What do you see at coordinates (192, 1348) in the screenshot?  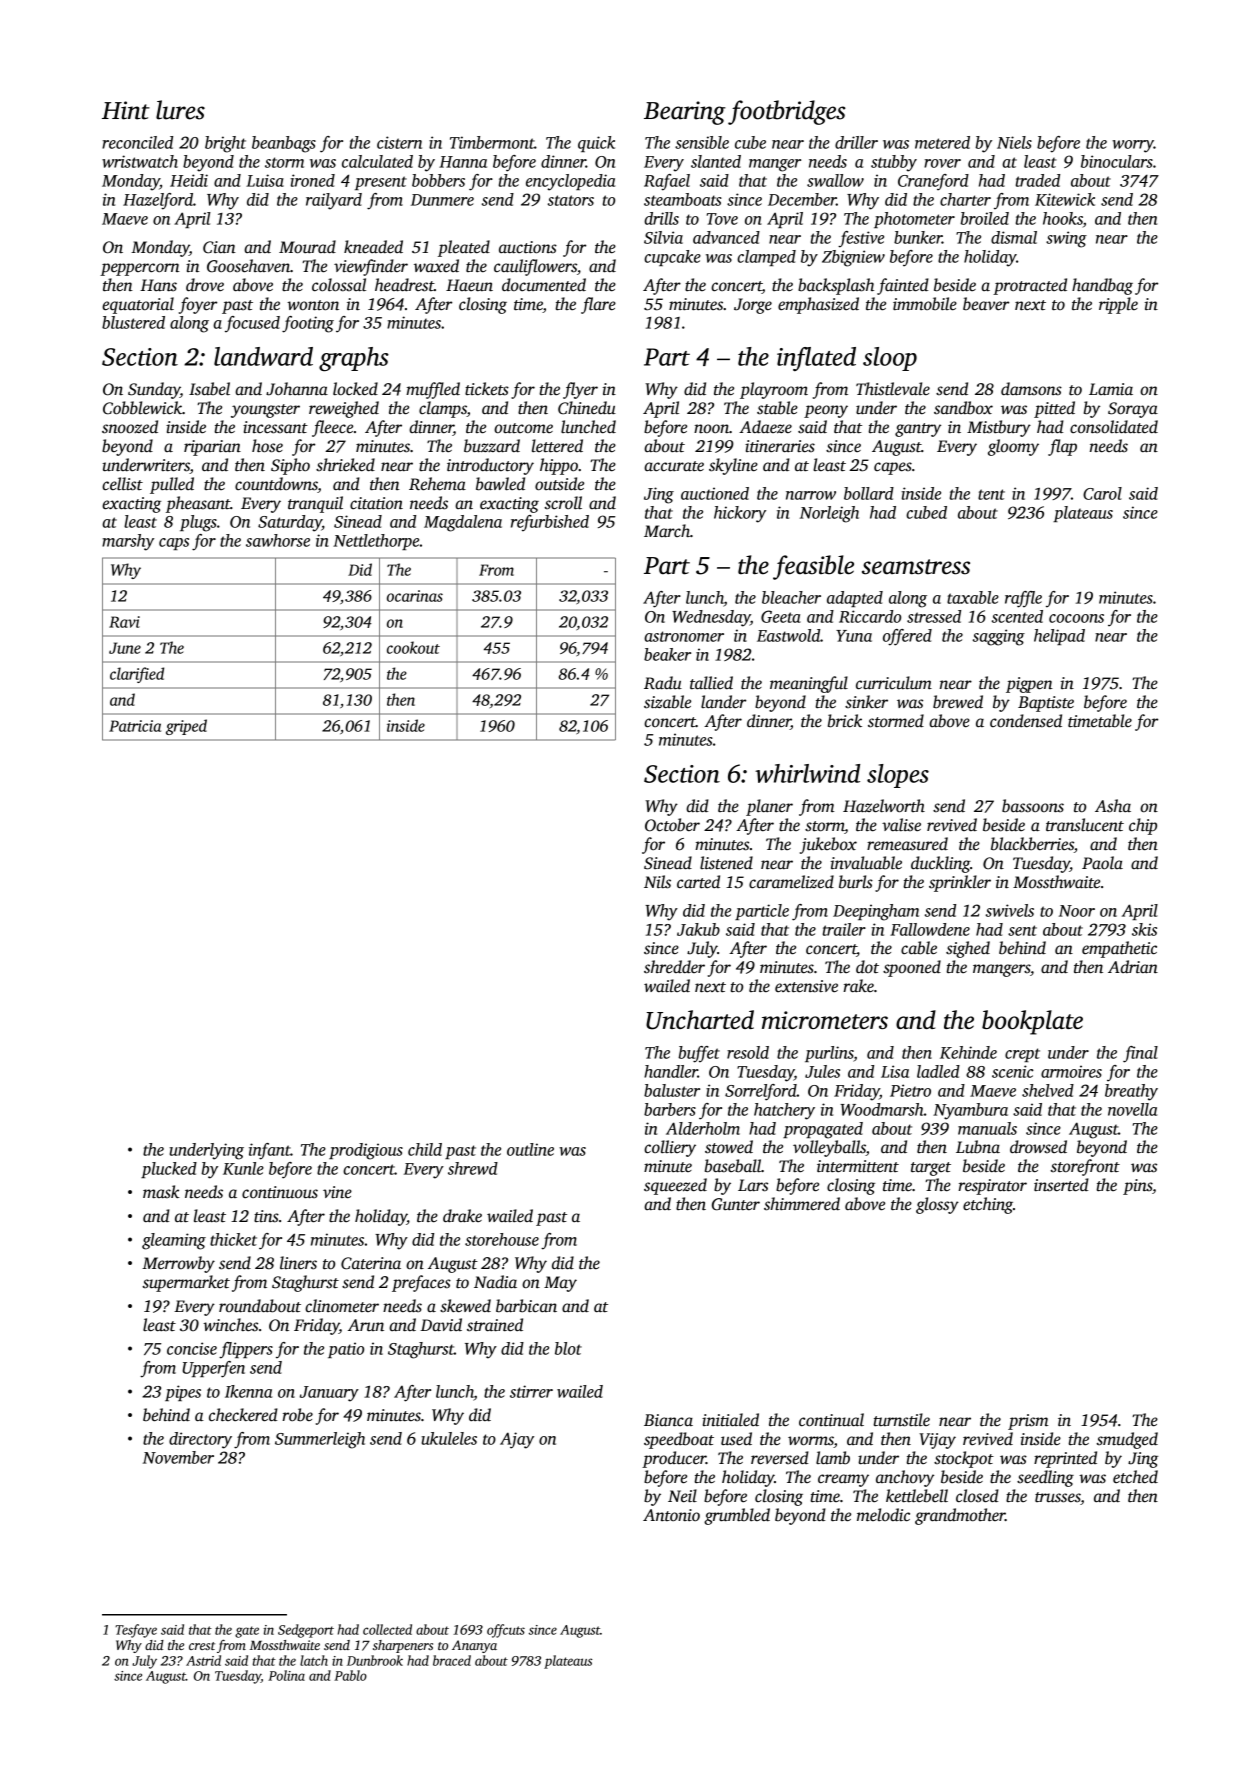 I see `concise` at bounding box center [192, 1348].
